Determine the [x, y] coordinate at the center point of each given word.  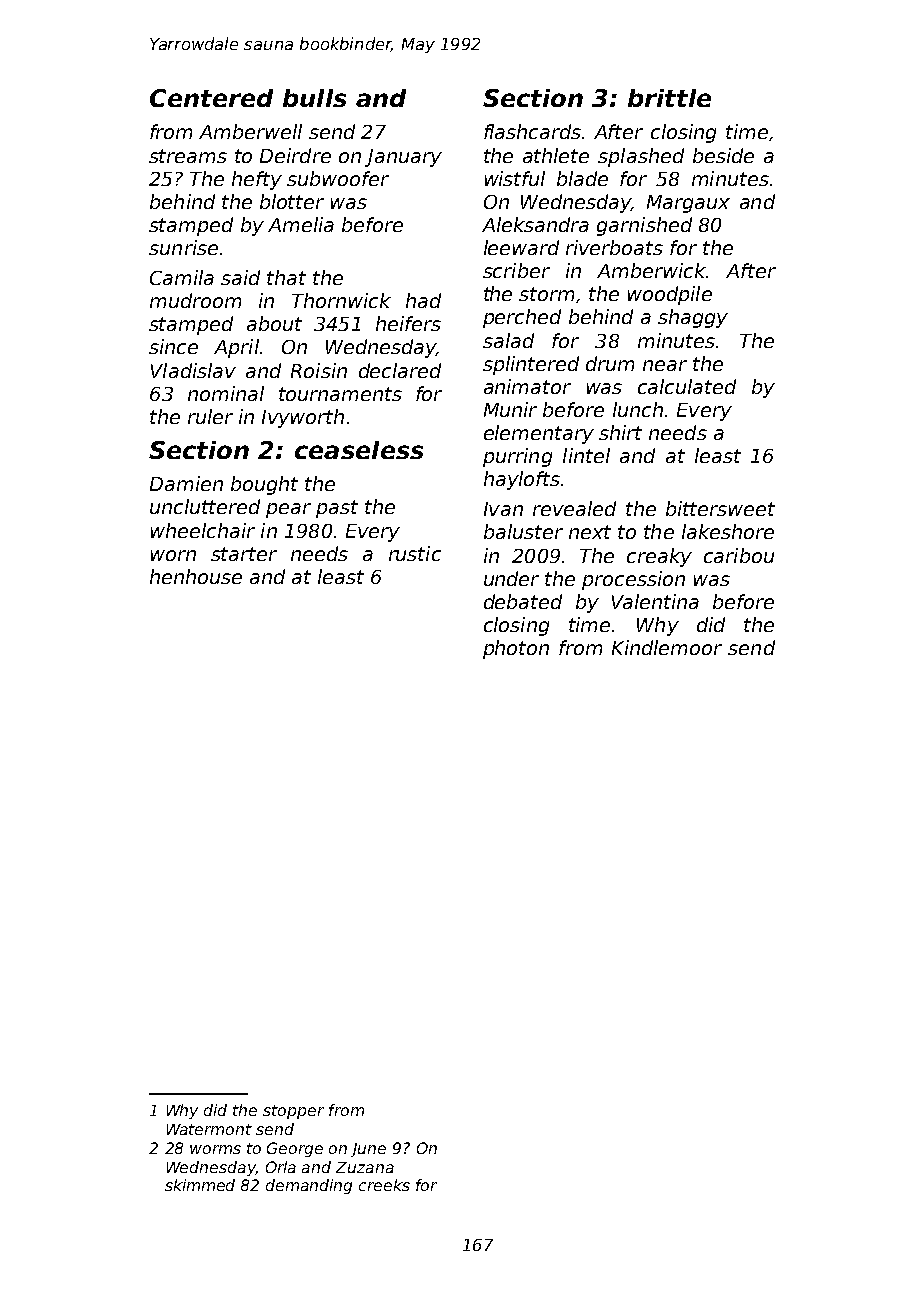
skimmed [200, 1185]
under [511, 578]
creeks [384, 1185]
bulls [314, 98]
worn [173, 555]
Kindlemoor [667, 647]
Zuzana [365, 1167]
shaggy [693, 318]
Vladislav [193, 370]
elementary [539, 434]
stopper [293, 1112]
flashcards [532, 131]
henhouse [196, 576]
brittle [669, 98]
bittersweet [720, 508]
